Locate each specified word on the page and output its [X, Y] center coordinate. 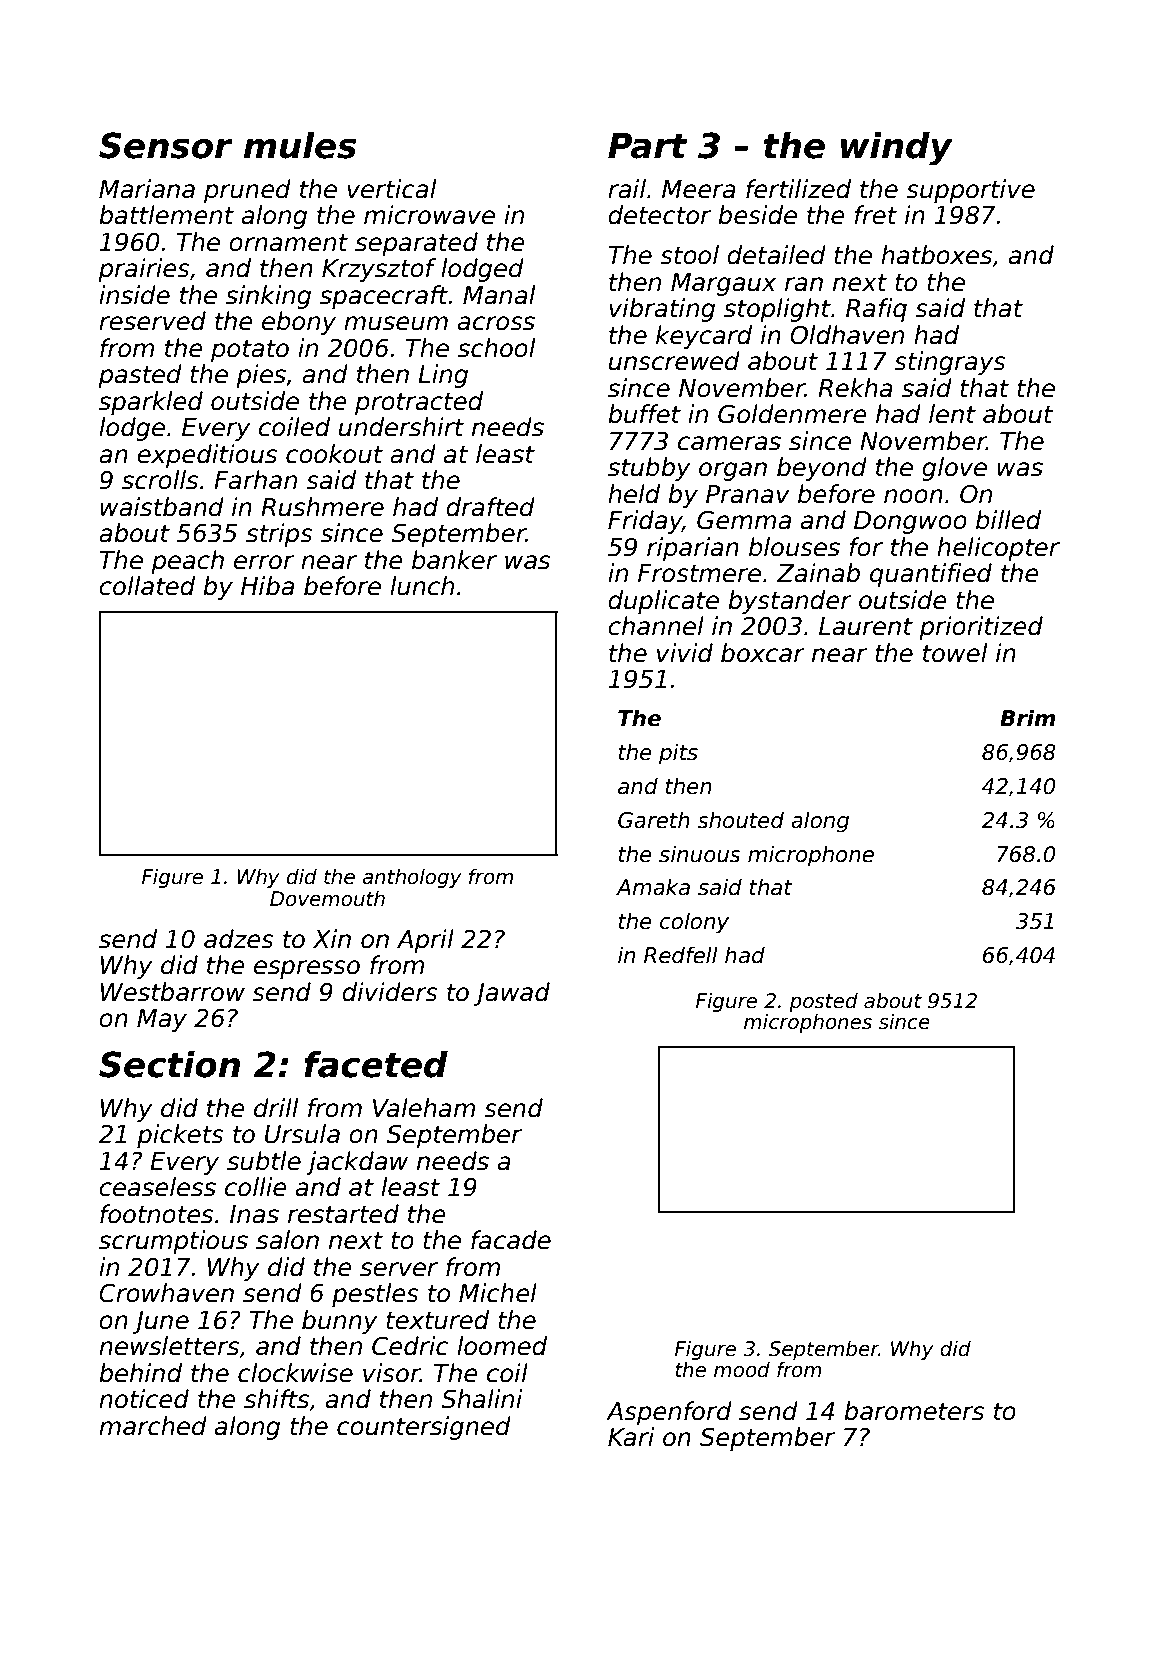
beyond [822, 469]
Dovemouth [327, 898]
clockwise [295, 1373]
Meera [699, 189]
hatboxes [936, 255]
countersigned [424, 1428]
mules [299, 145]
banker [454, 560]
